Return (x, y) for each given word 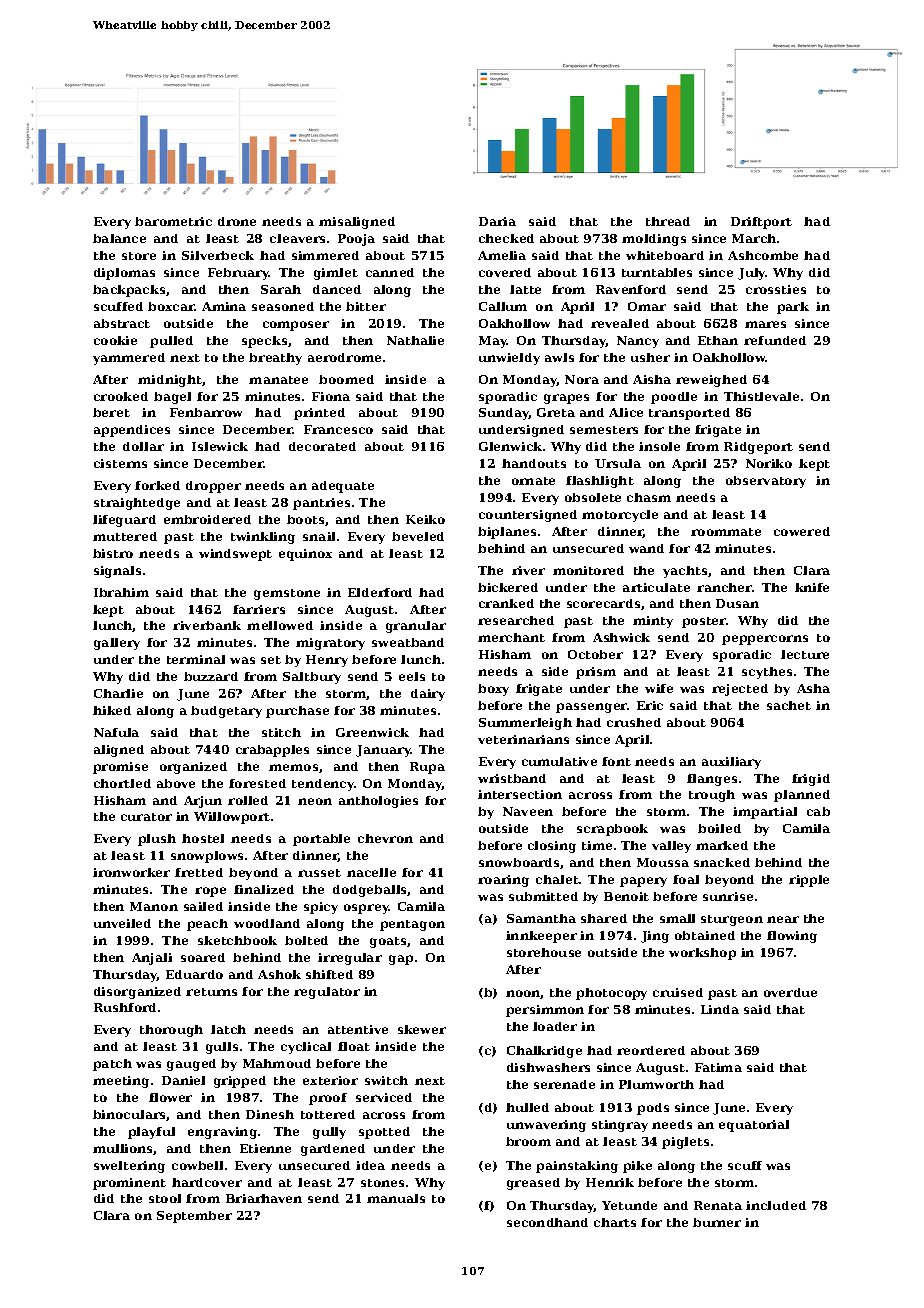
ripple (809, 881)
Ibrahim (121, 592)
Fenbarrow (206, 412)
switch (386, 1080)
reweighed (711, 381)
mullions (123, 1149)
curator (146, 817)
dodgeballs (370, 891)
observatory (766, 482)
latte (525, 289)
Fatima (718, 1067)
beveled (418, 536)
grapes (566, 399)
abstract (122, 323)
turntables (657, 272)
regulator (327, 993)
